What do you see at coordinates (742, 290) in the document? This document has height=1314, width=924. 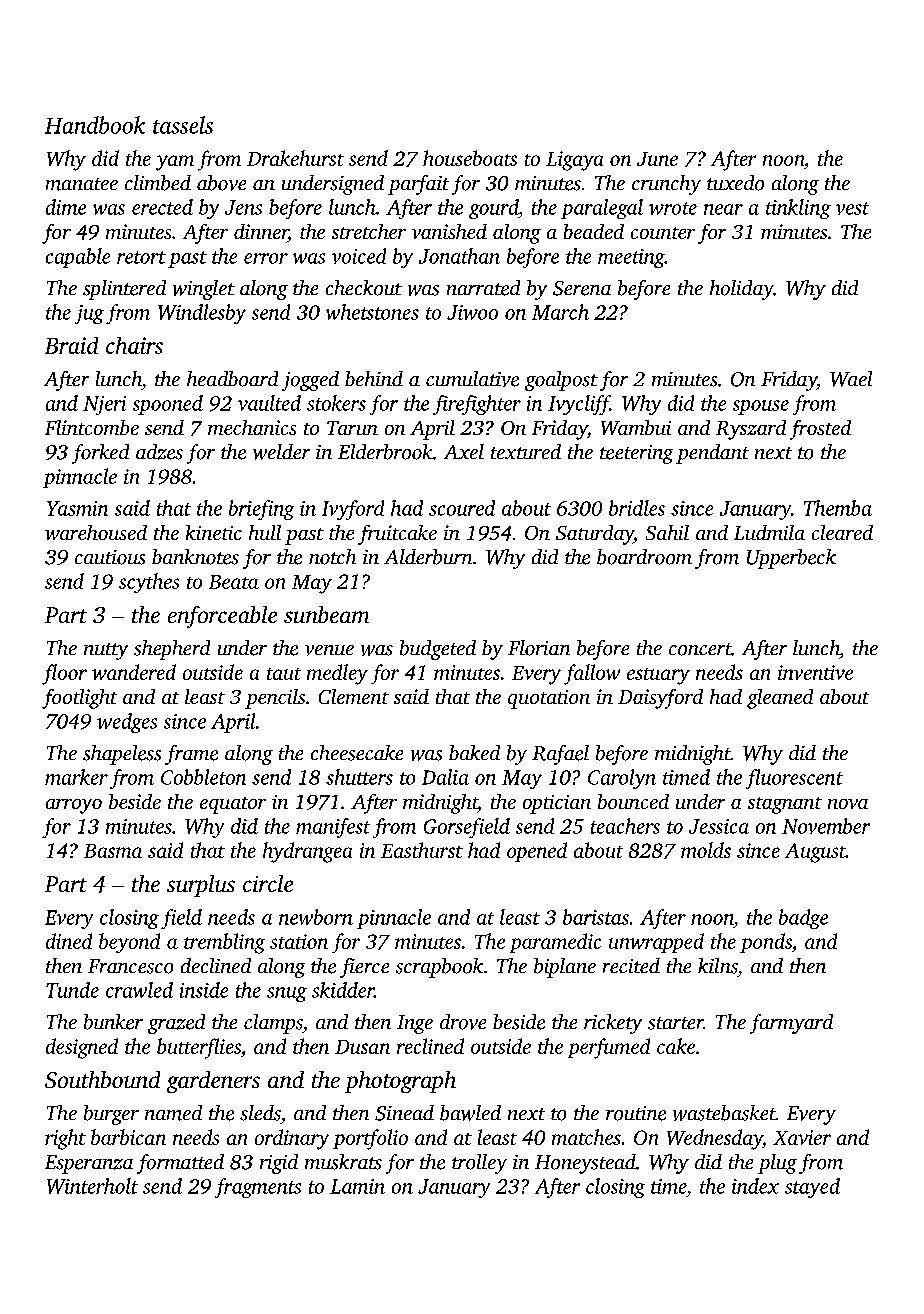 I see `holiday` at bounding box center [742, 290].
